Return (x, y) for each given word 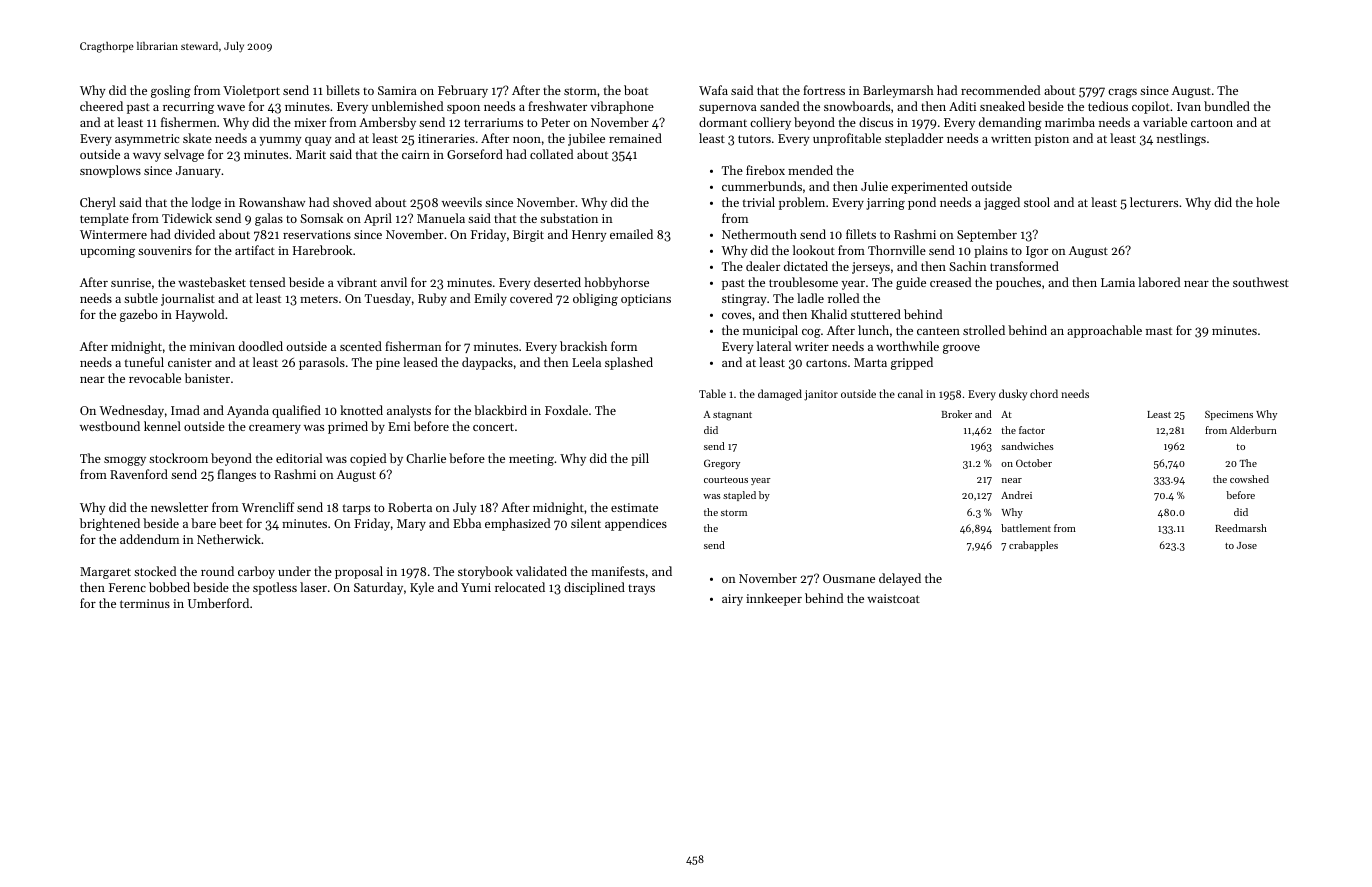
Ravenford (139, 474)
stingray (744, 300)
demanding (1010, 123)
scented (361, 346)
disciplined (594, 588)
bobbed (169, 587)
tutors (754, 139)
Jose (1247, 545)
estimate (634, 507)
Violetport (251, 91)
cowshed (1249, 479)
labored (1159, 282)
